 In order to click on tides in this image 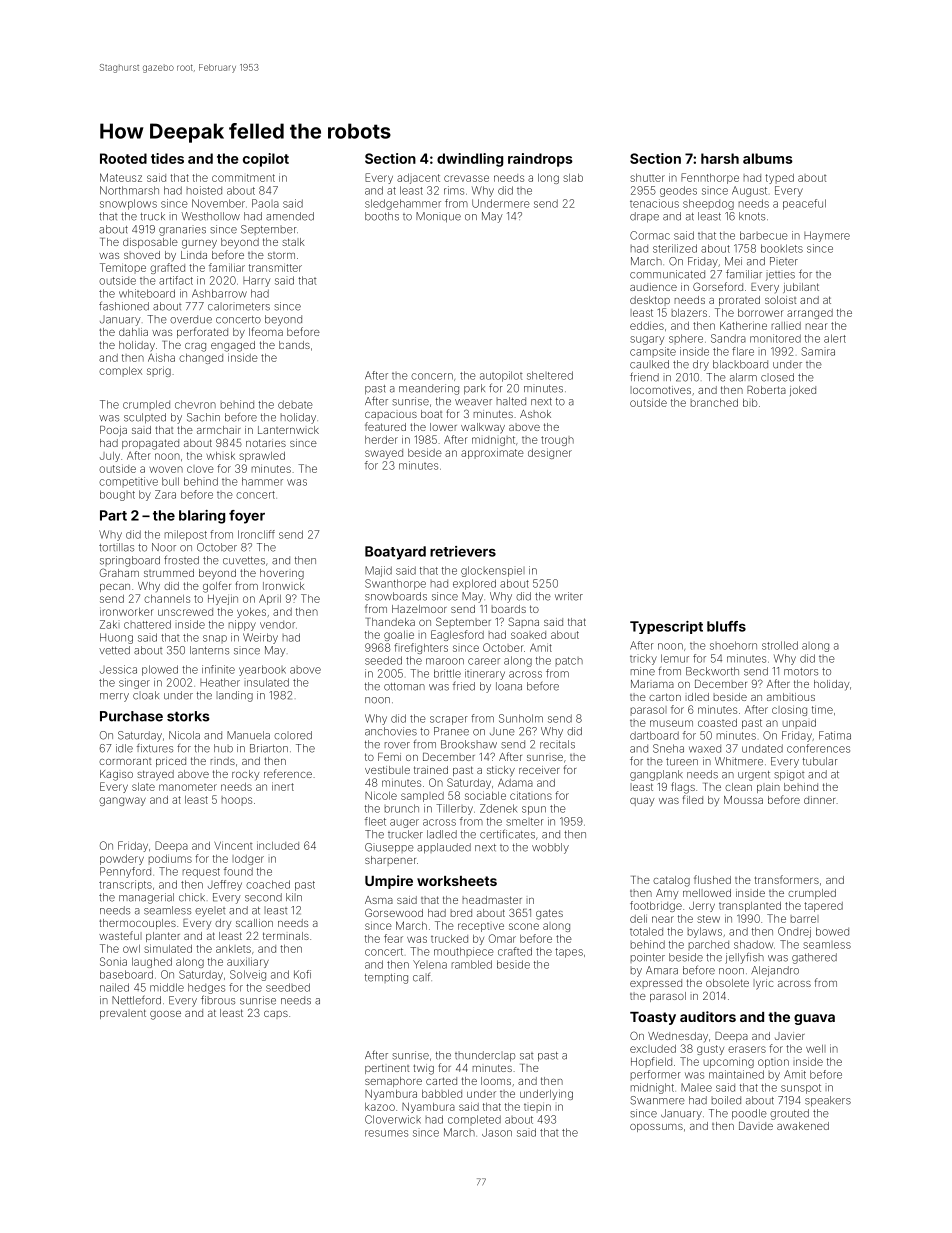, I will do `click(167, 158)`.
